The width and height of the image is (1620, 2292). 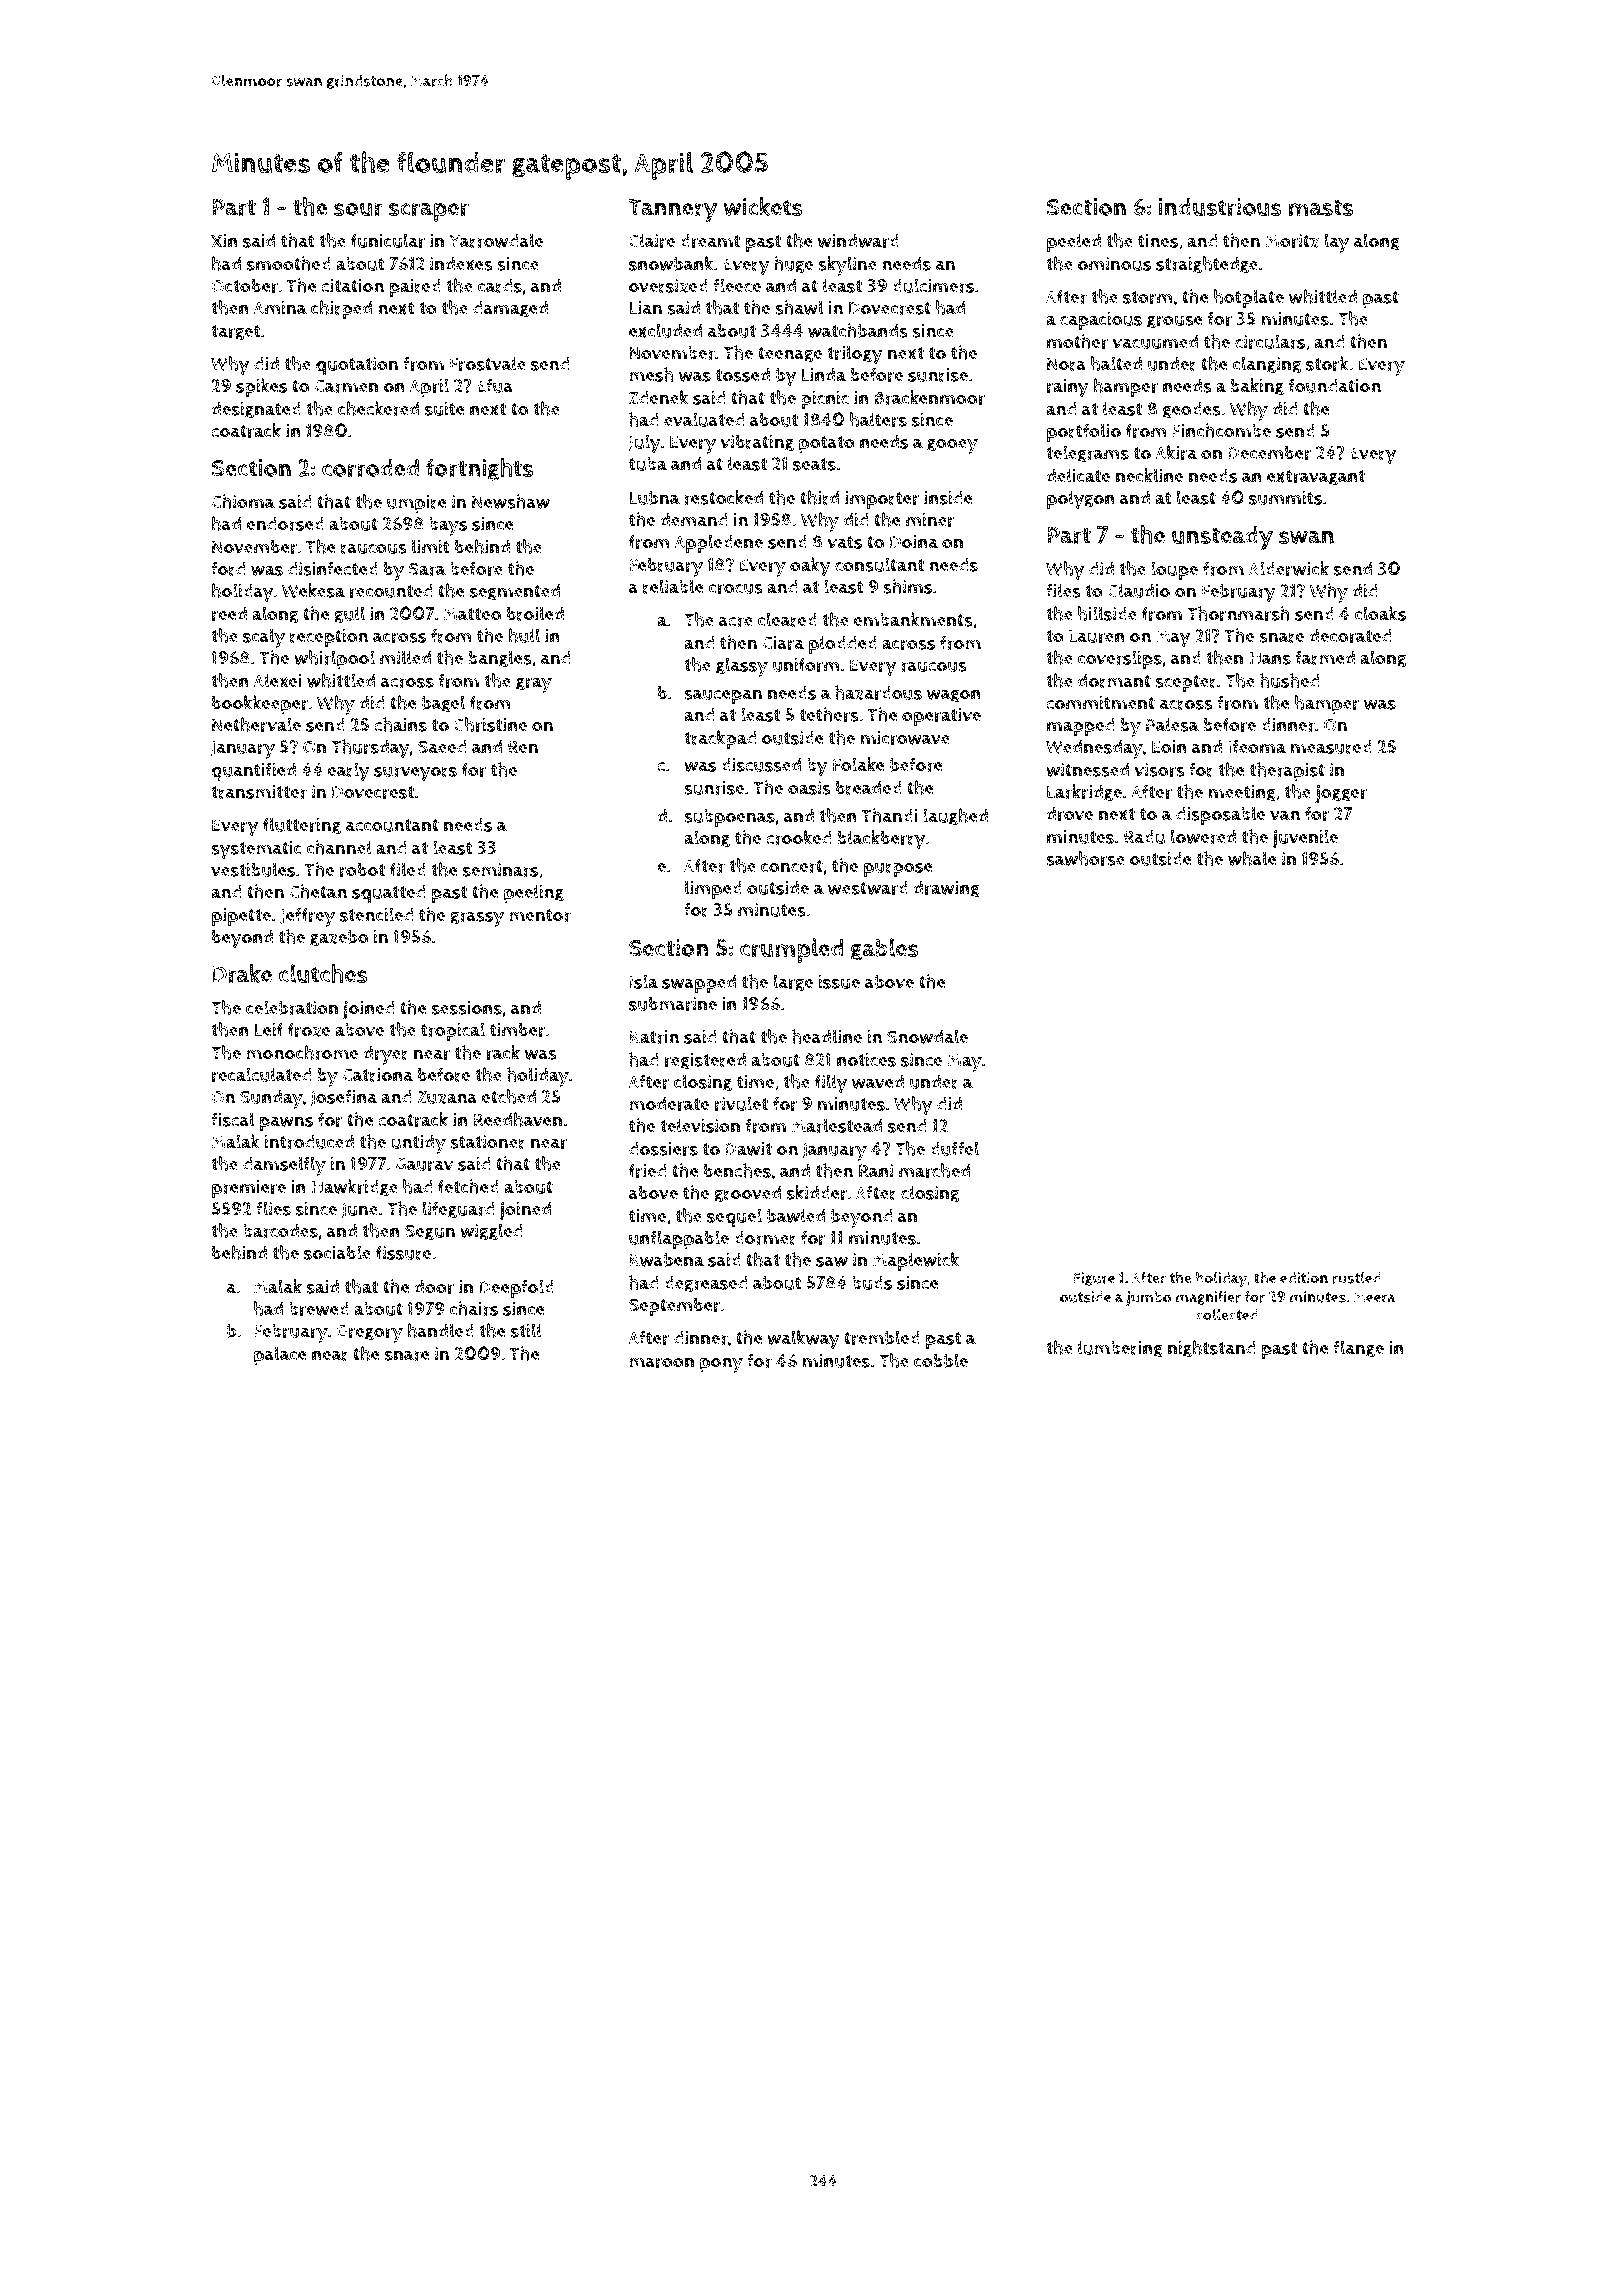 What do you see at coordinates (1331, 747) in the image?
I see `measured` at bounding box center [1331, 747].
